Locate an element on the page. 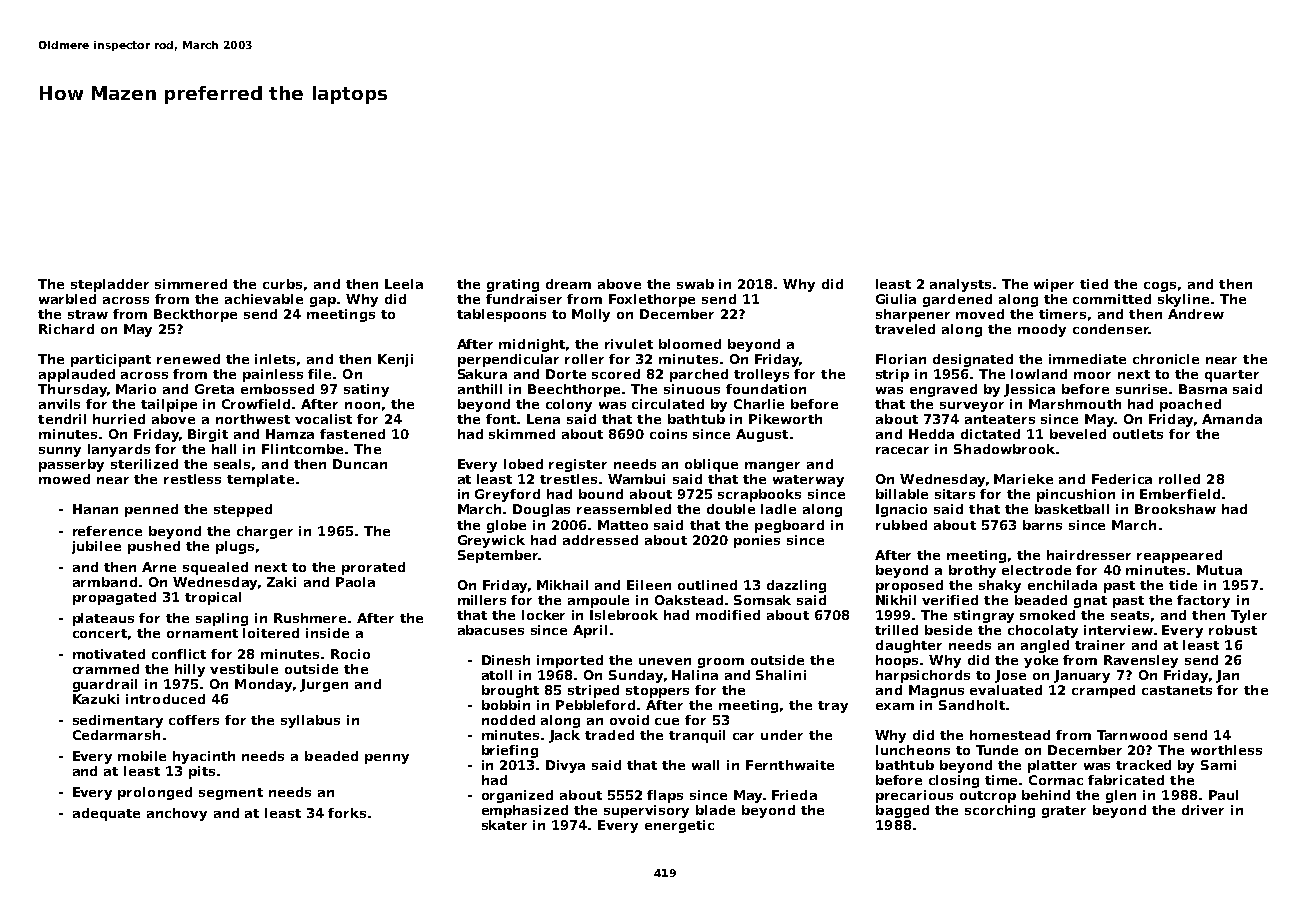 This image has width=1308, height=924. Leela is located at coordinates (404, 284).
